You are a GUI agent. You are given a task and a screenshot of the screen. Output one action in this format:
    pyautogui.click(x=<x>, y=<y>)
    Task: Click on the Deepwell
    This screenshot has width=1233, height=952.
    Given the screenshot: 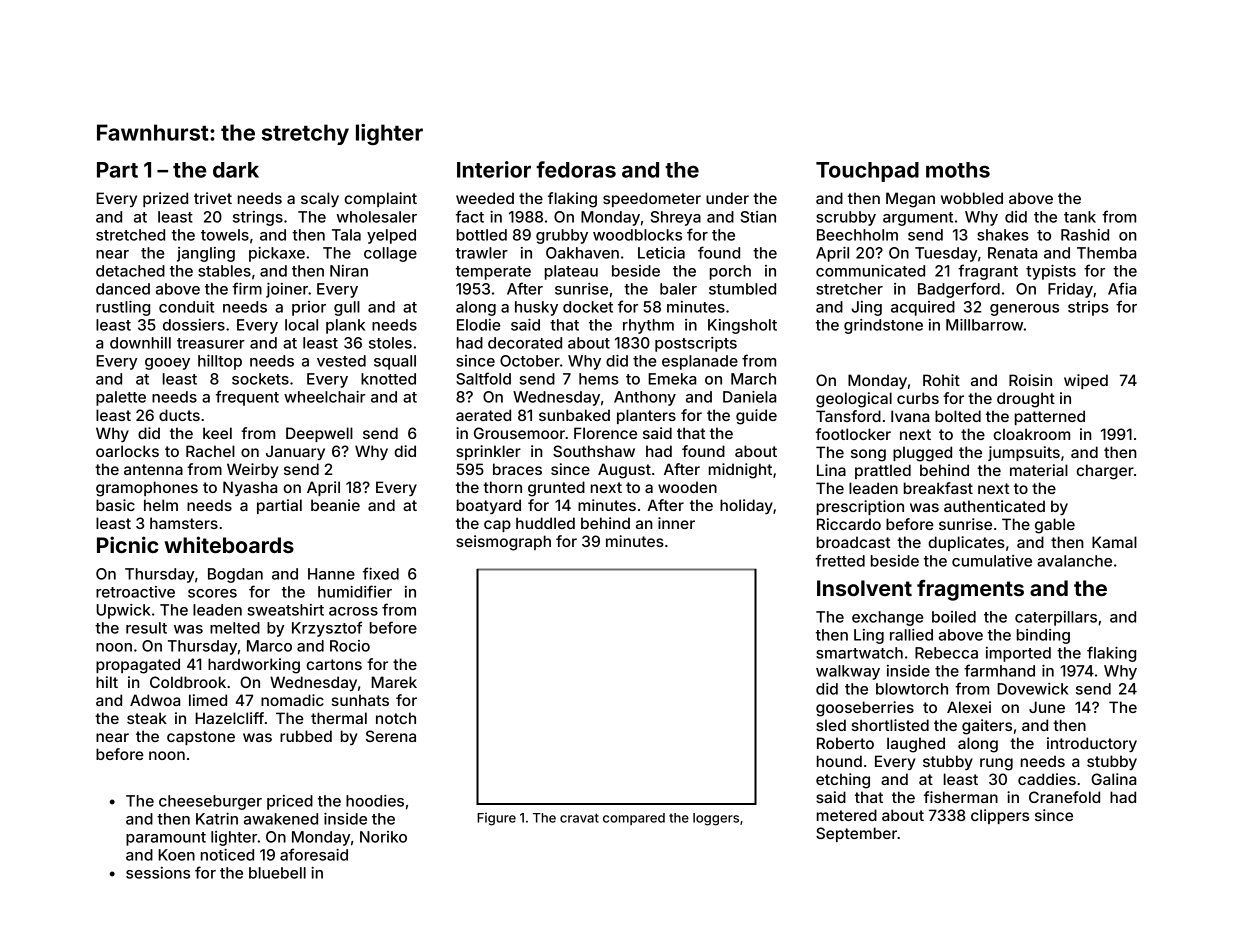 What is the action you would take?
    pyautogui.click(x=319, y=434)
